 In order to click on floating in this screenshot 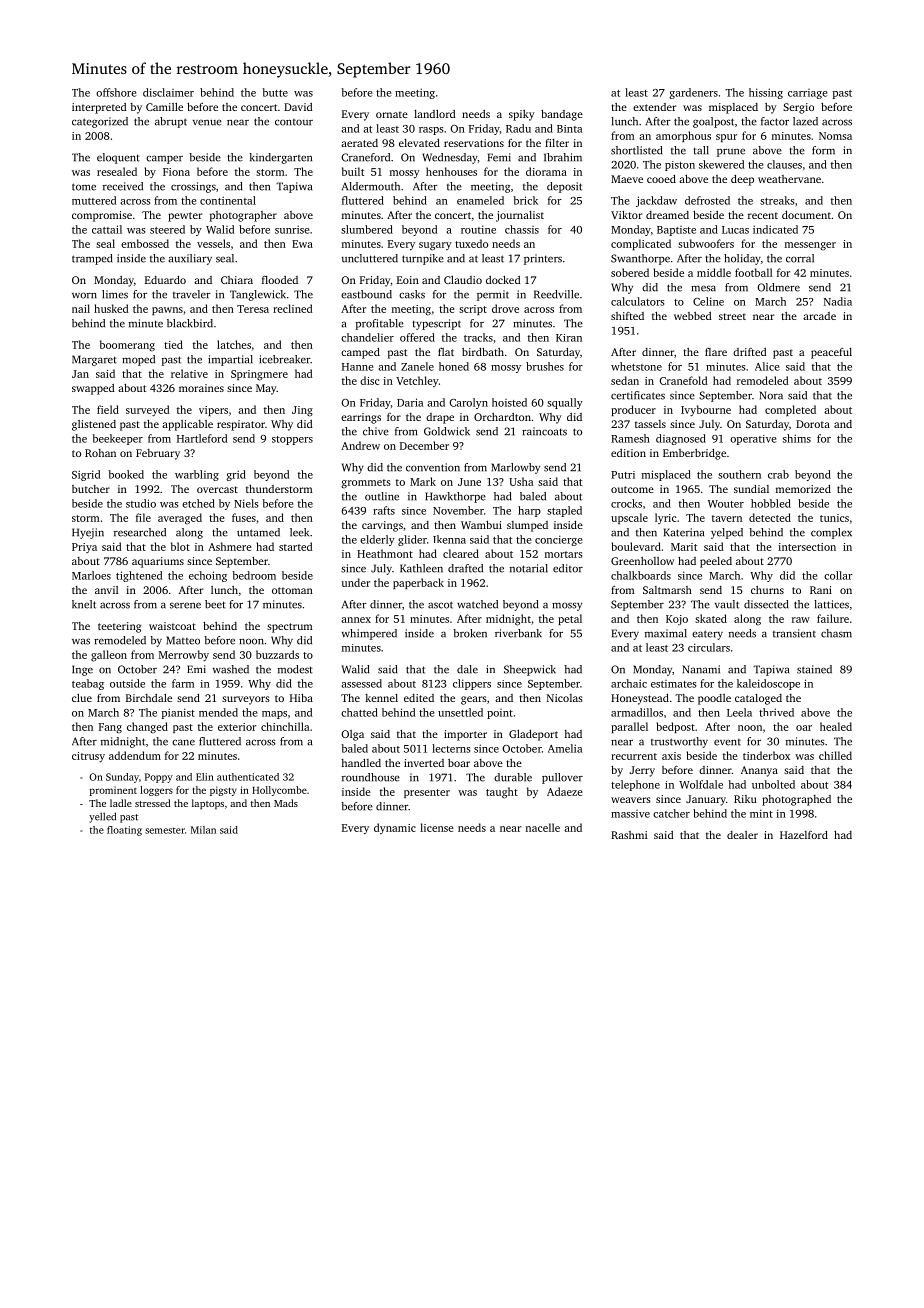, I will do `click(124, 831)`.
